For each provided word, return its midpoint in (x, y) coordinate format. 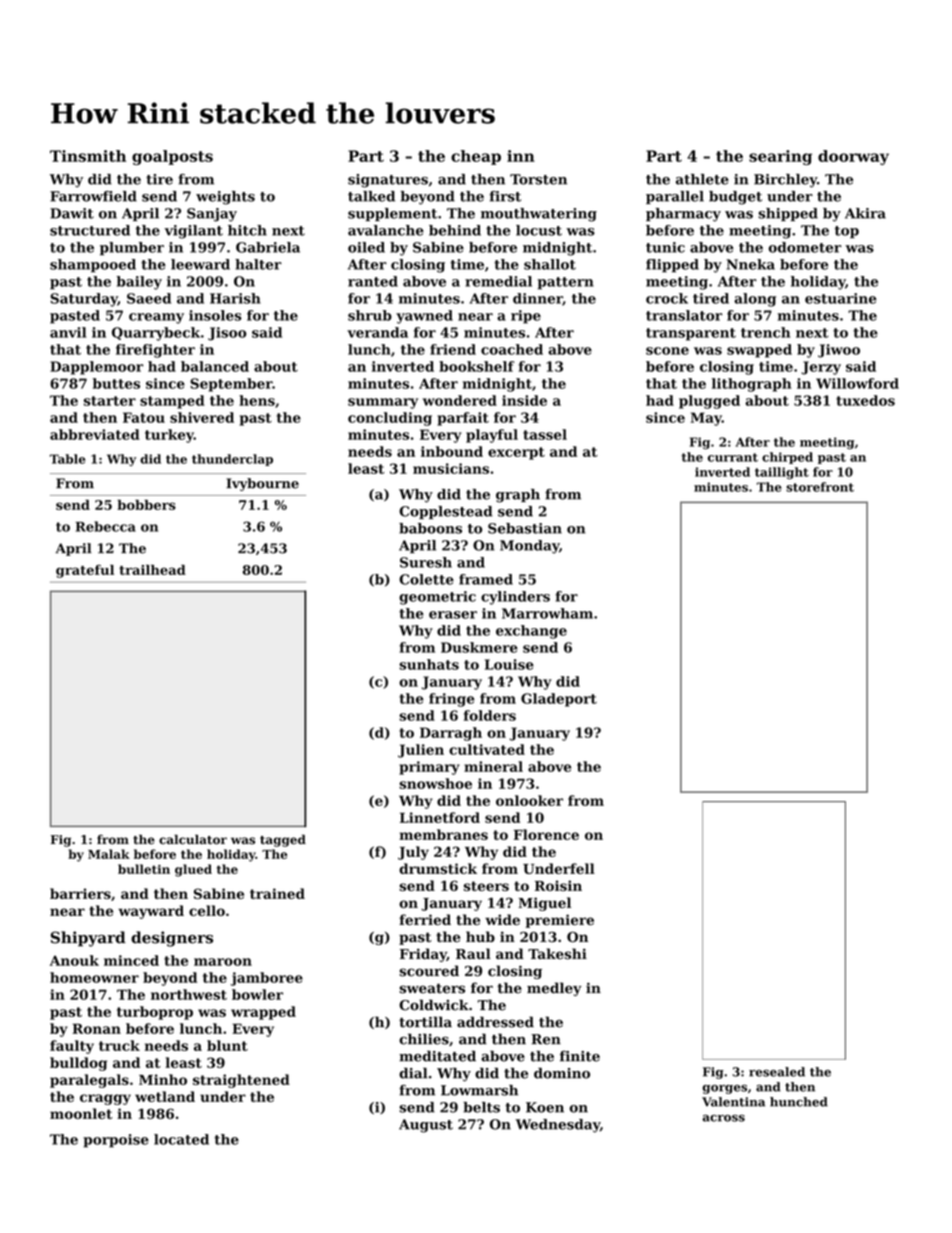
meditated (437, 1056)
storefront (820, 487)
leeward (200, 264)
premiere (560, 921)
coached (512, 349)
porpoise (116, 1141)
